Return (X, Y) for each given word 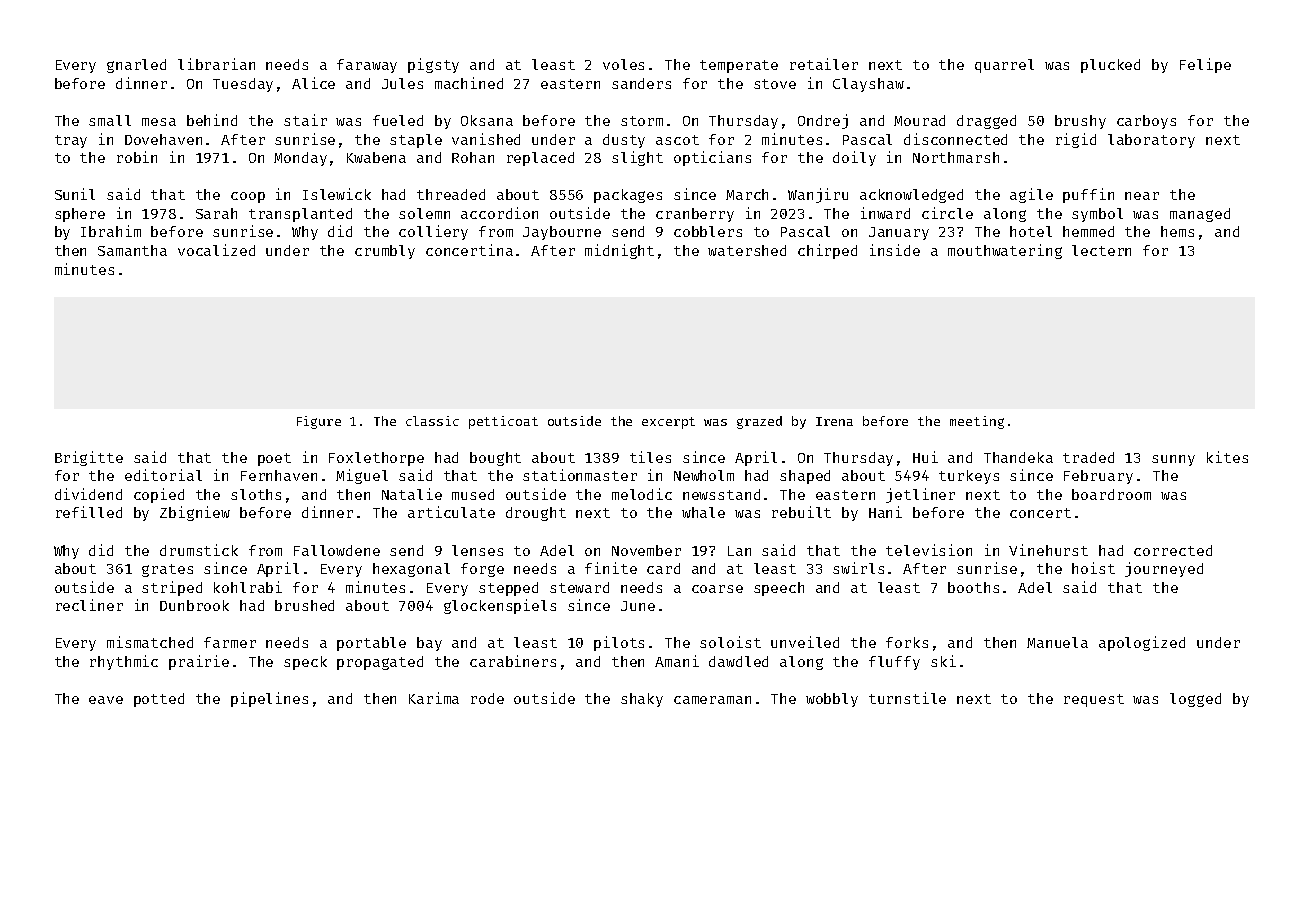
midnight (619, 251)
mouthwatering (1005, 251)
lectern (1101, 250)
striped (172, 588)
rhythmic (124, 662)
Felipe (1205, 65)
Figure (319, 422)
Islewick (337, 194)
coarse (717, 589)
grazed (759, 422)
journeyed (1164, 569)
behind (212, 120)
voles (623, 64)
